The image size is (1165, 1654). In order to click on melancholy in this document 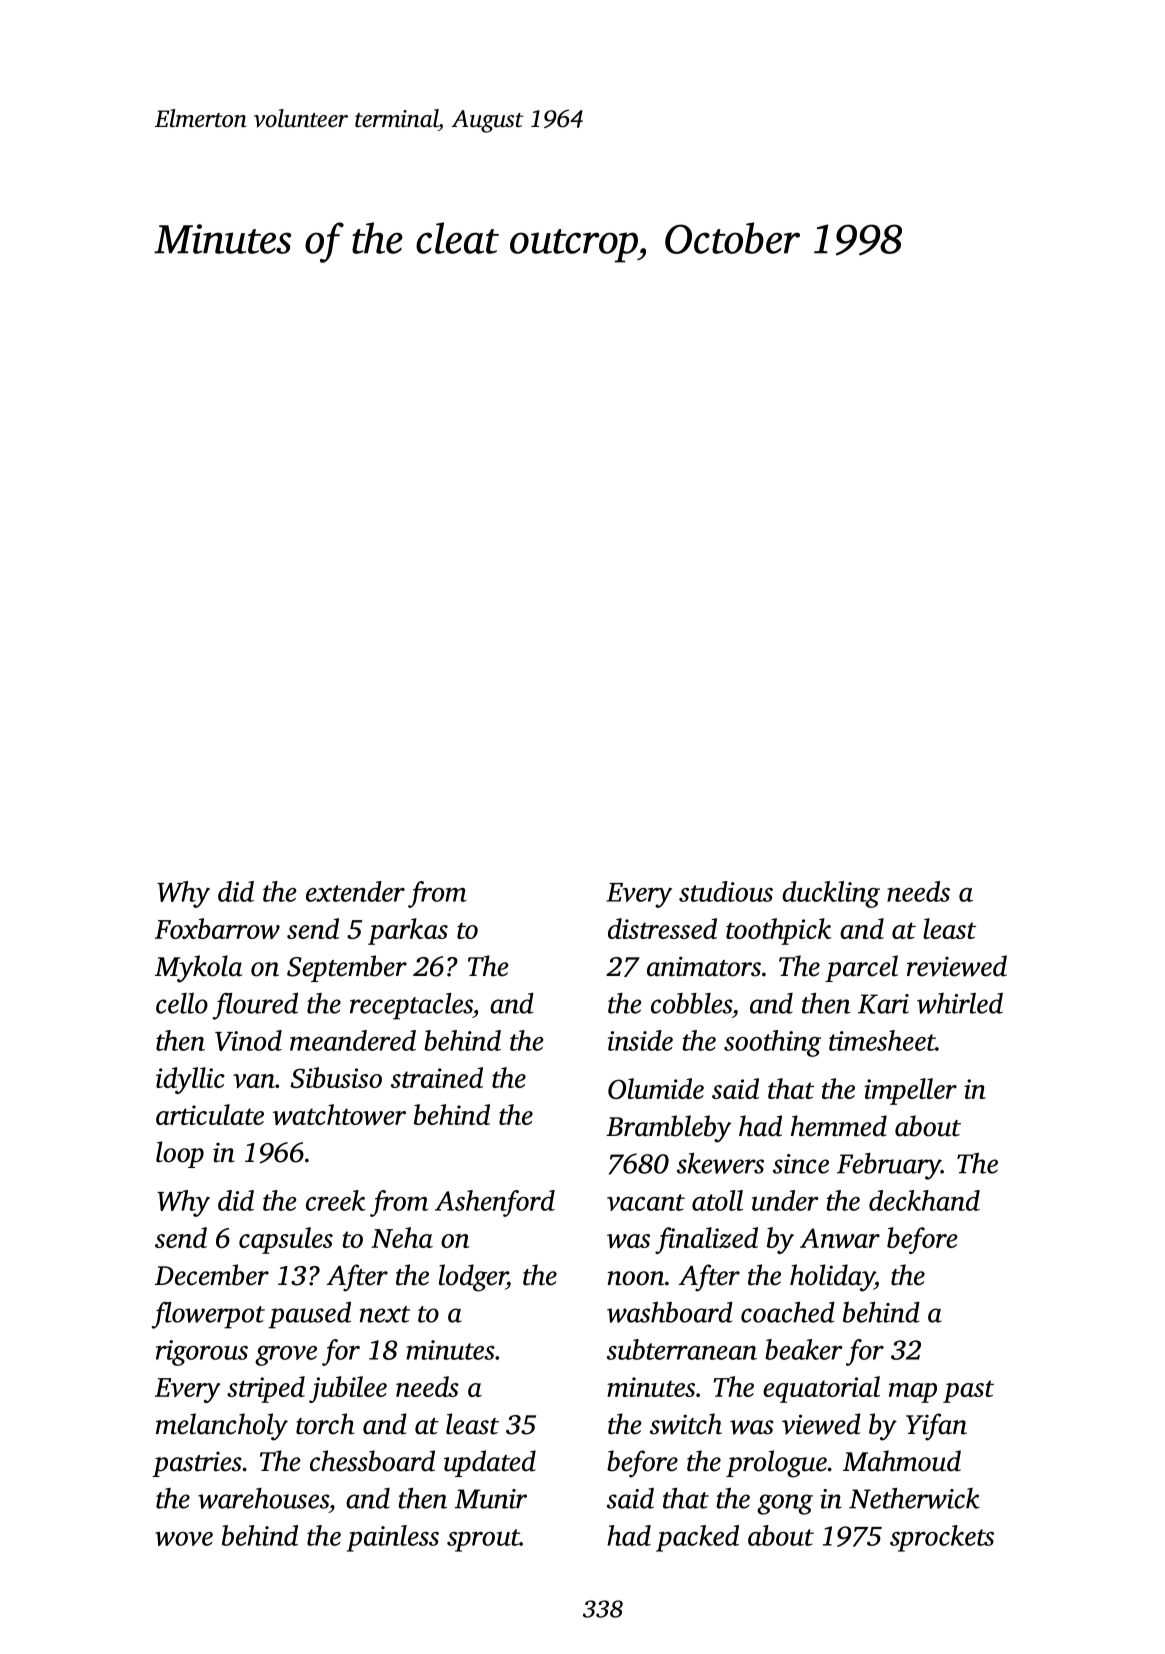, I will do `click(222, 1427)`.
